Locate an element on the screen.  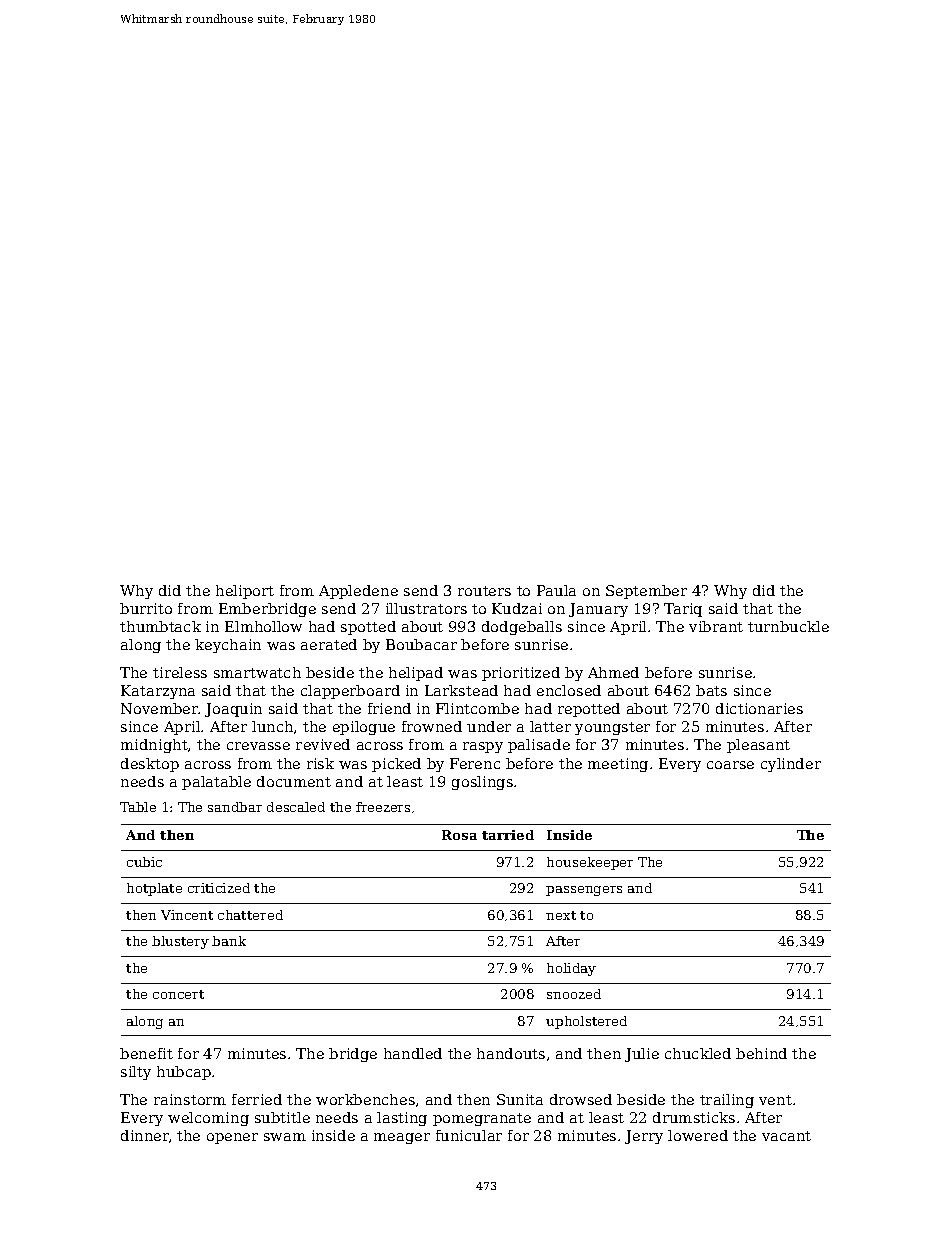
rainstorm is located at coordinates (190, 1099).
